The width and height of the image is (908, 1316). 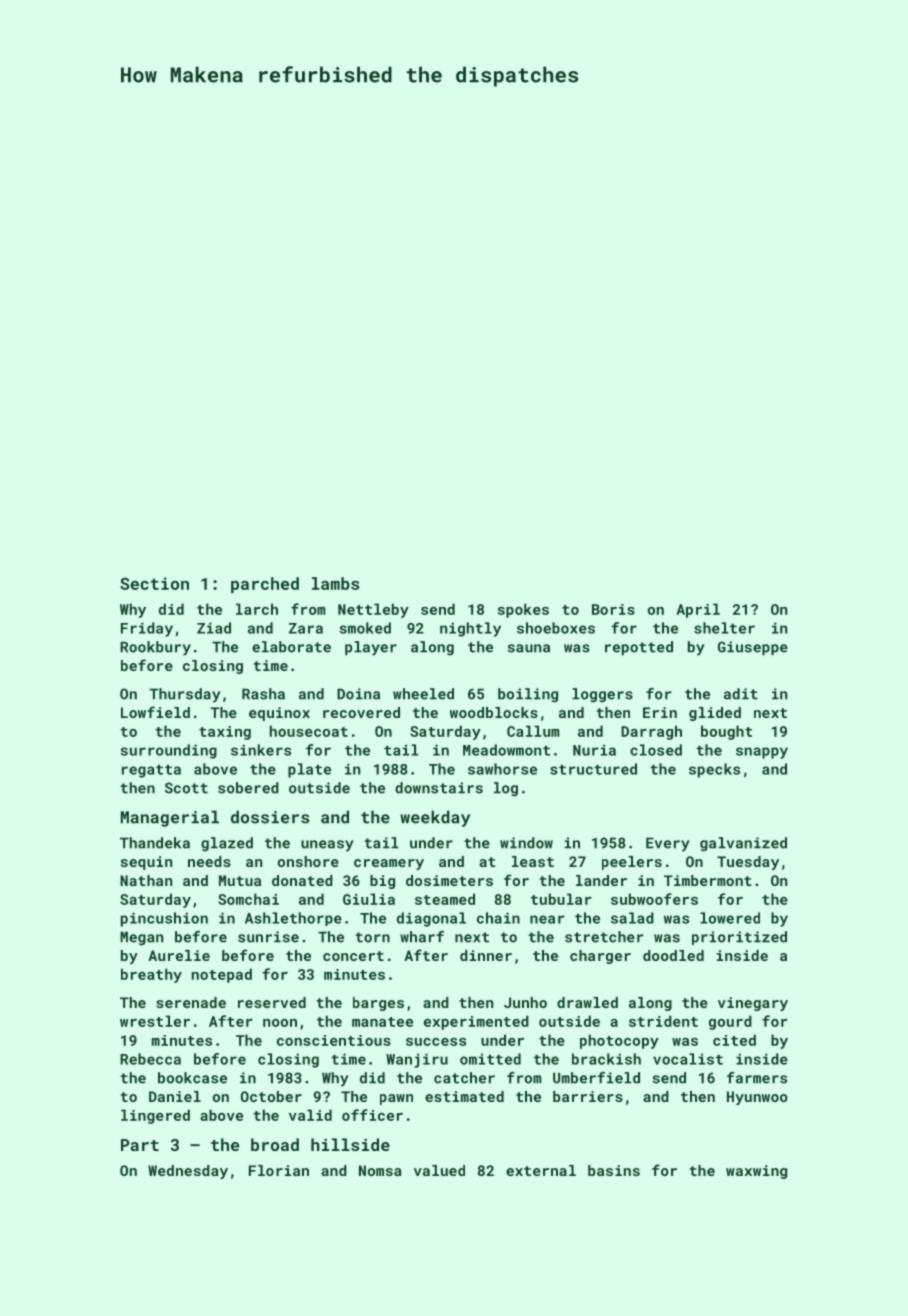 I want to click on notepad, so click(x=222, y=975).
